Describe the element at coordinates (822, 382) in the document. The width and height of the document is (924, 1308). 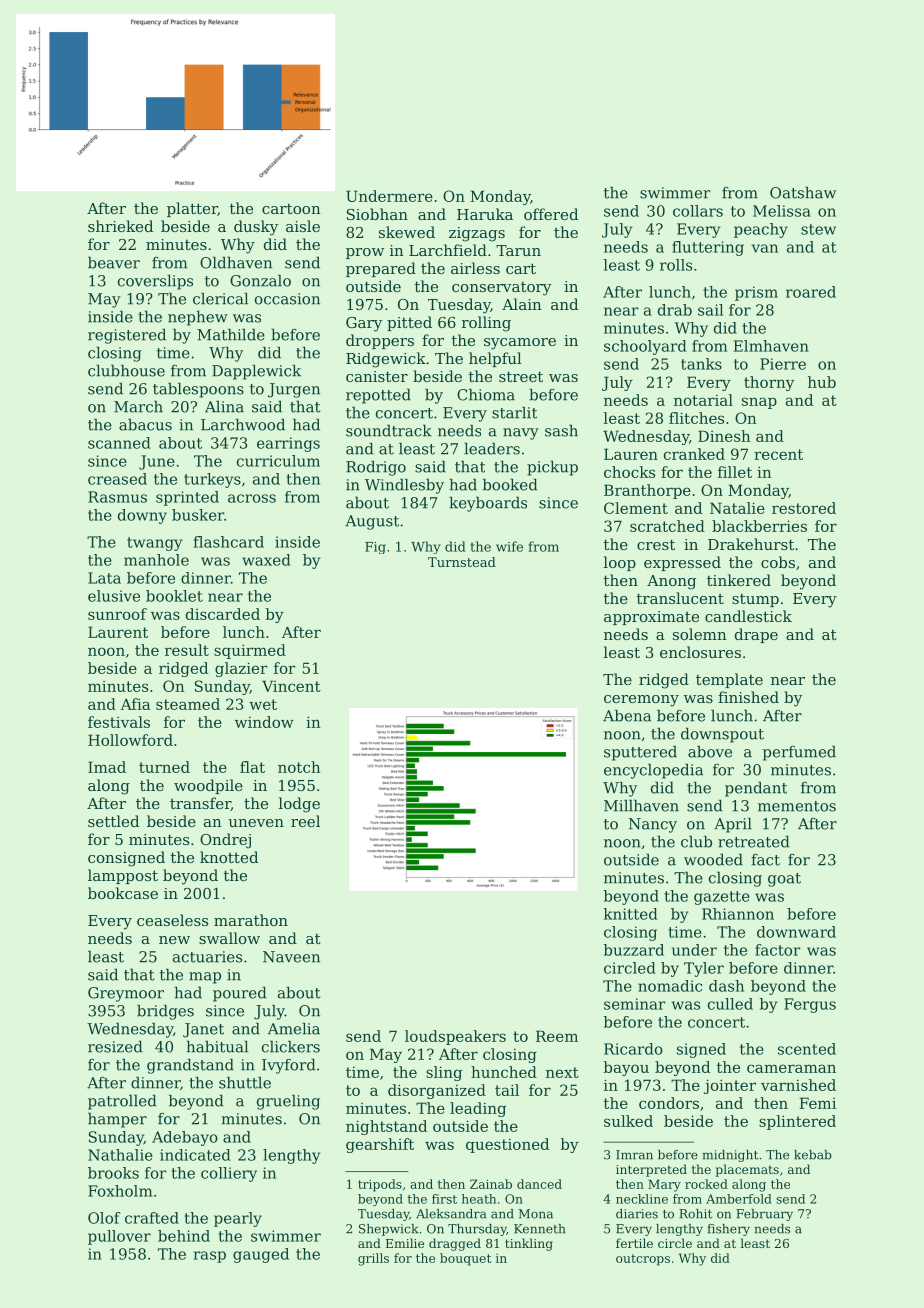
I see `hub` at that location.
